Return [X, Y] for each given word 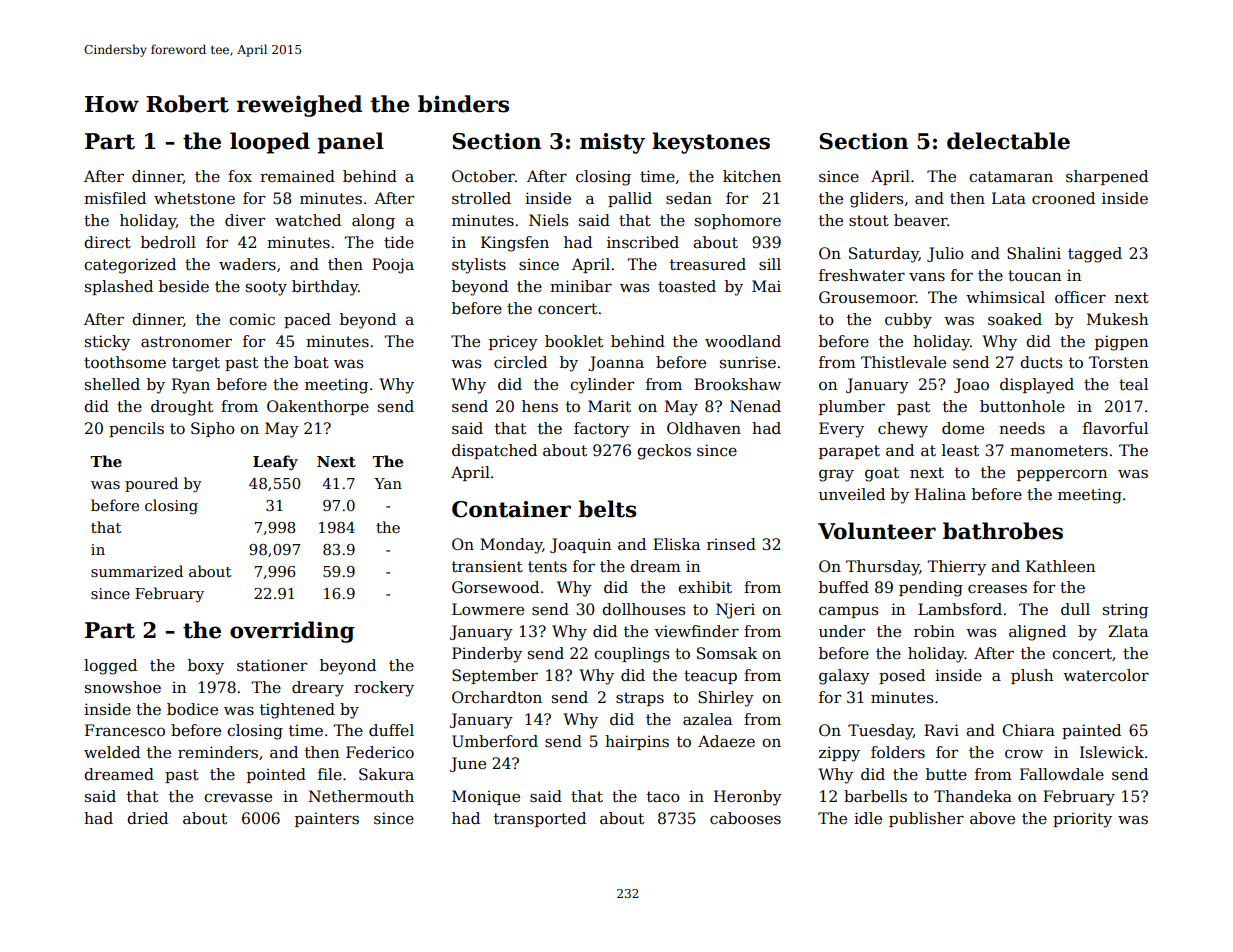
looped [270, 143]
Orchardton [497, 697]
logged [110, 667]
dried [147, 818]
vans [927, 277]
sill [770, 264]
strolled [481, 198]
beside [184, 286]
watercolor [1106, 675]
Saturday [884, 255]
